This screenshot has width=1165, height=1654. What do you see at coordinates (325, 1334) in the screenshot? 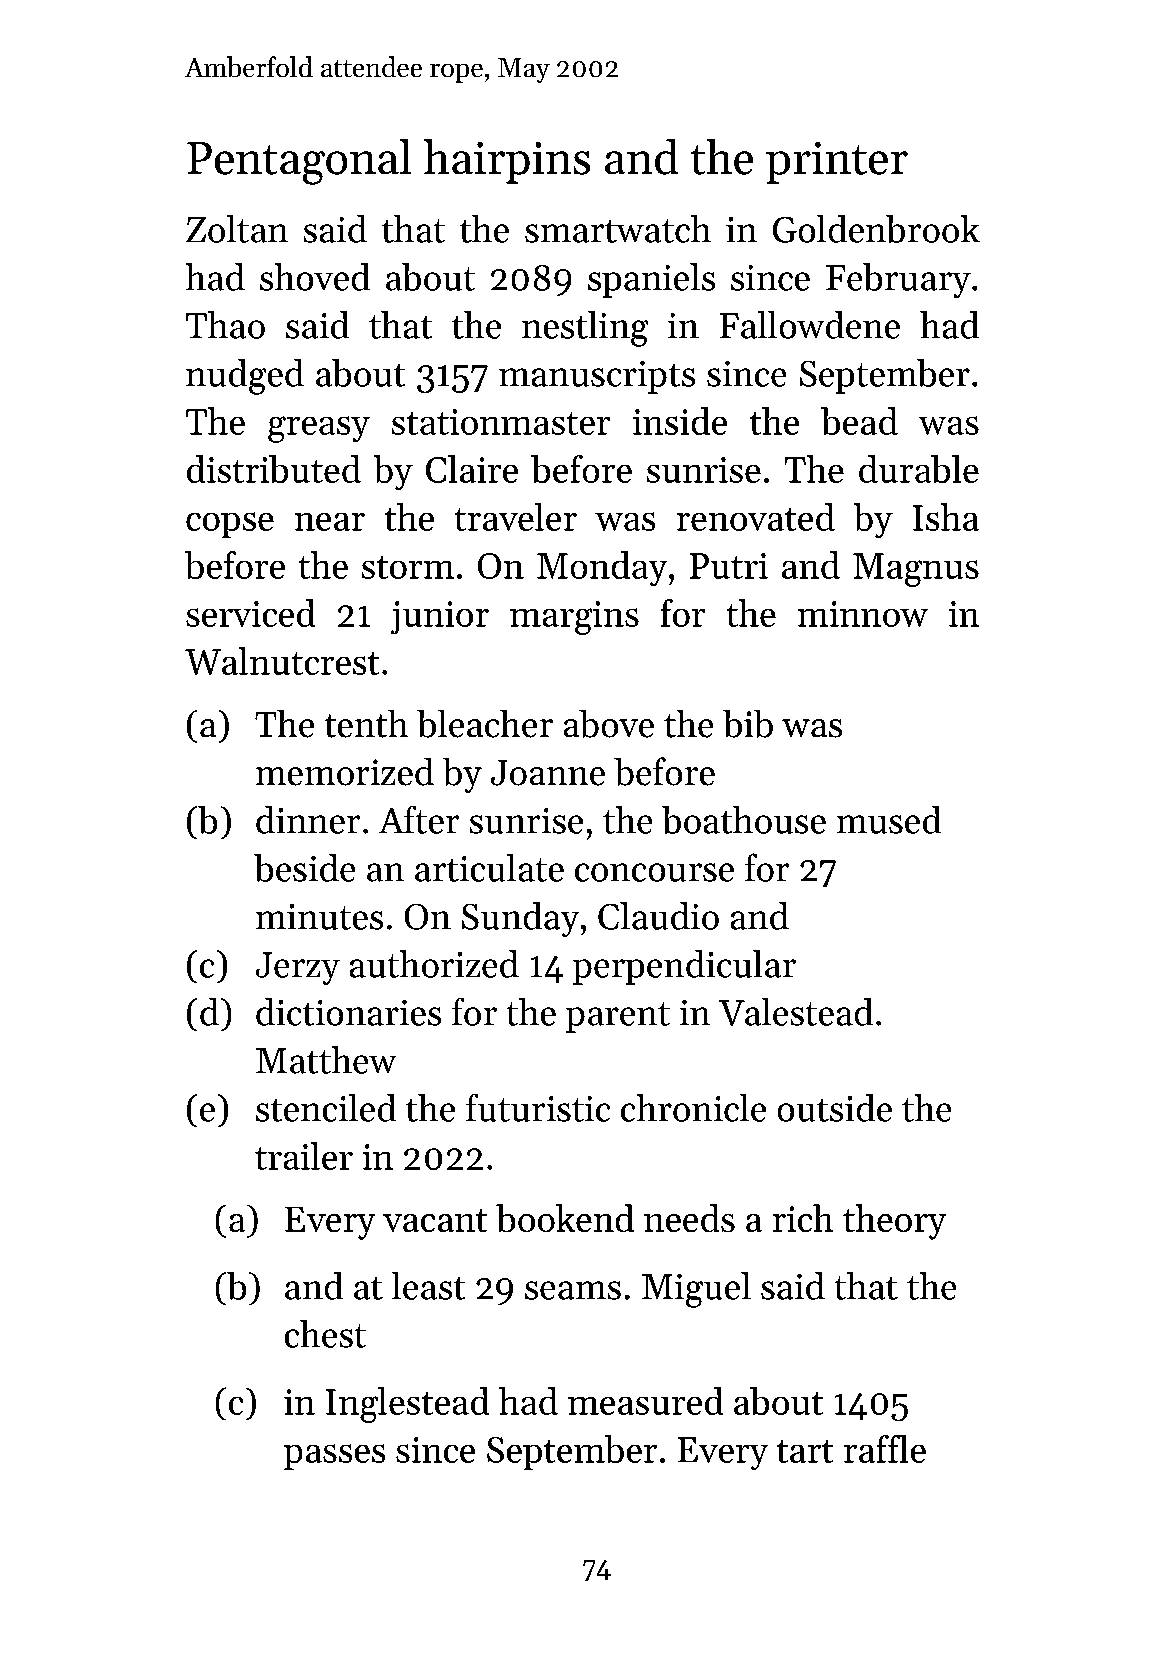
I see `chest` at bounding box center [325, 1334].
